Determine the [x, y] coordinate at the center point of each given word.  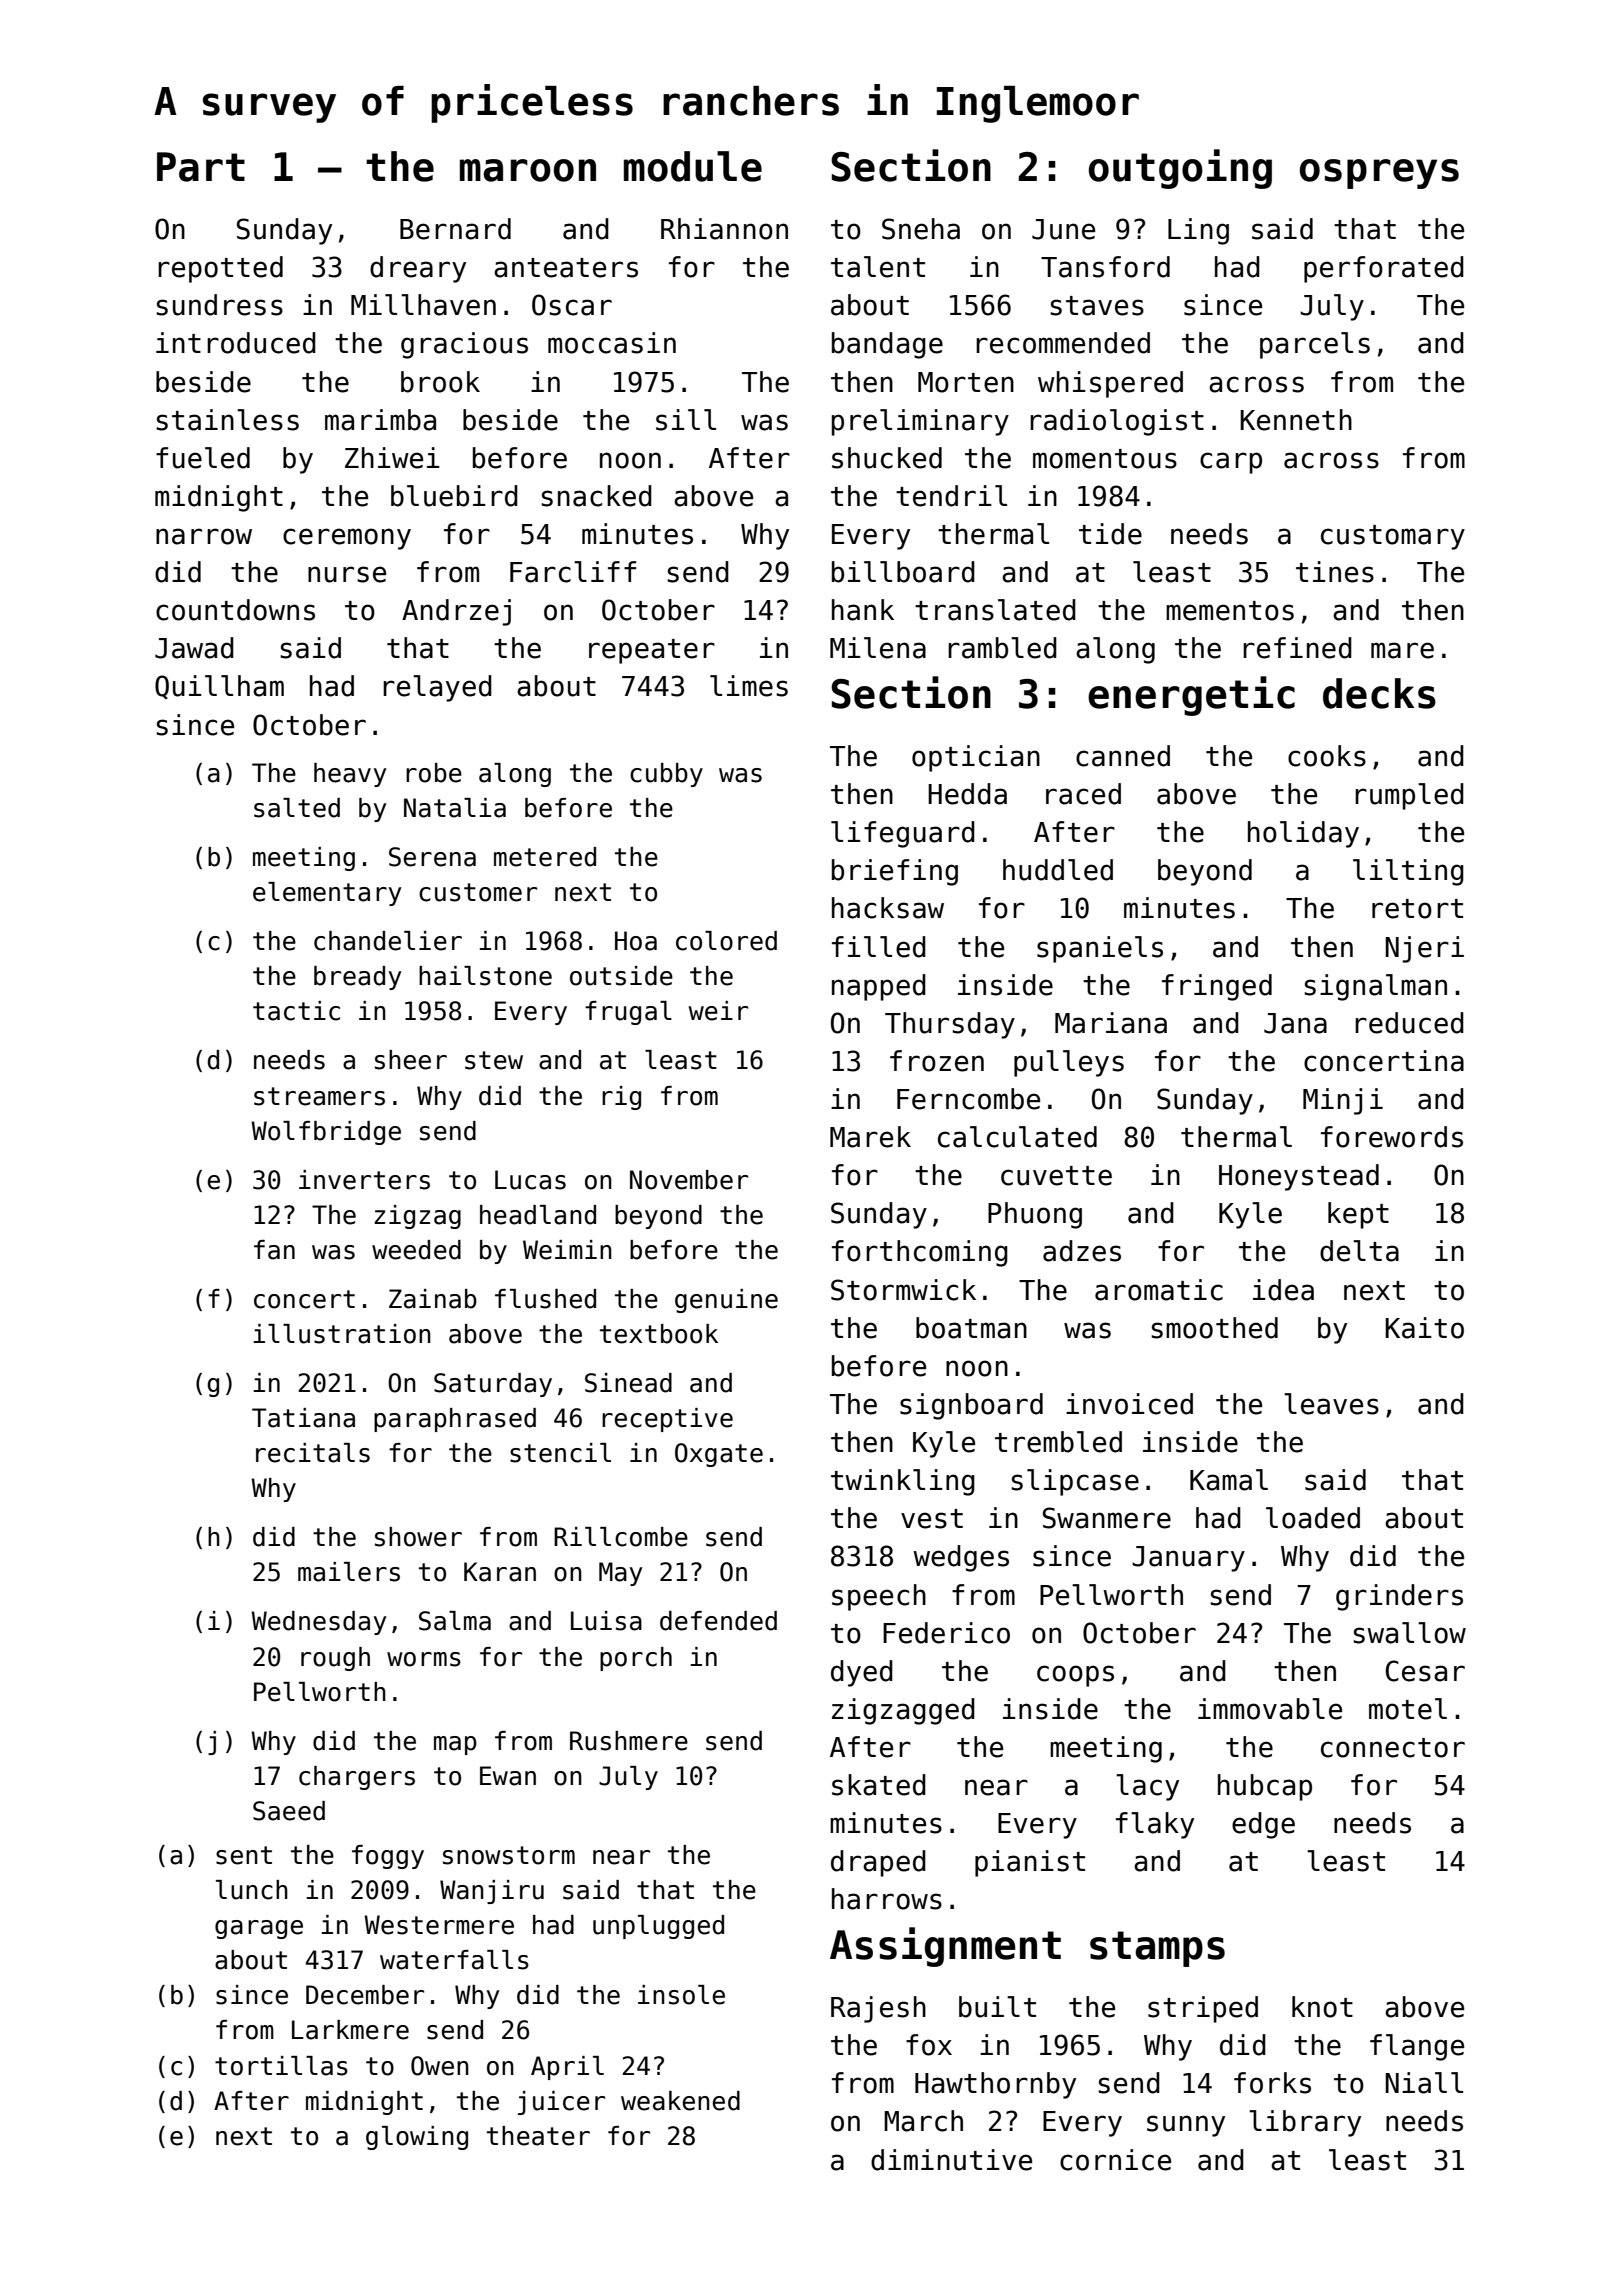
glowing [417, 2138]
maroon [528, 170]
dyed [862, 1673]
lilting [1408, 872]
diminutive [951, 2160]
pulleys [1069, 1063]
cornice [1115, 2160]
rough [335, 1659]
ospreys [1379, 174]
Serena [432, 857]
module [693, 166]
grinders [1399, 1597]
